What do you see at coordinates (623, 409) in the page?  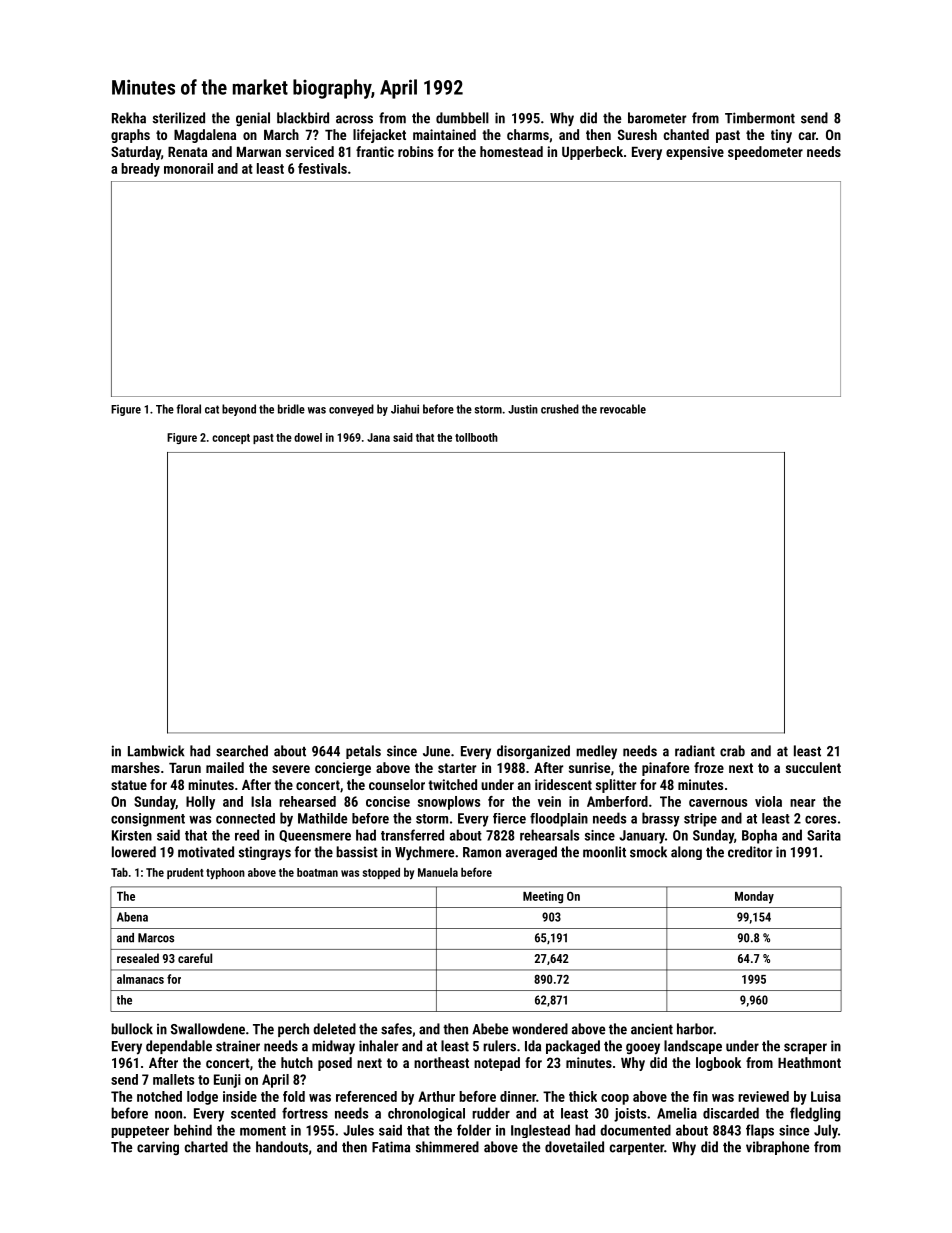 I see `revocable` at bounding box center [623, 409].
